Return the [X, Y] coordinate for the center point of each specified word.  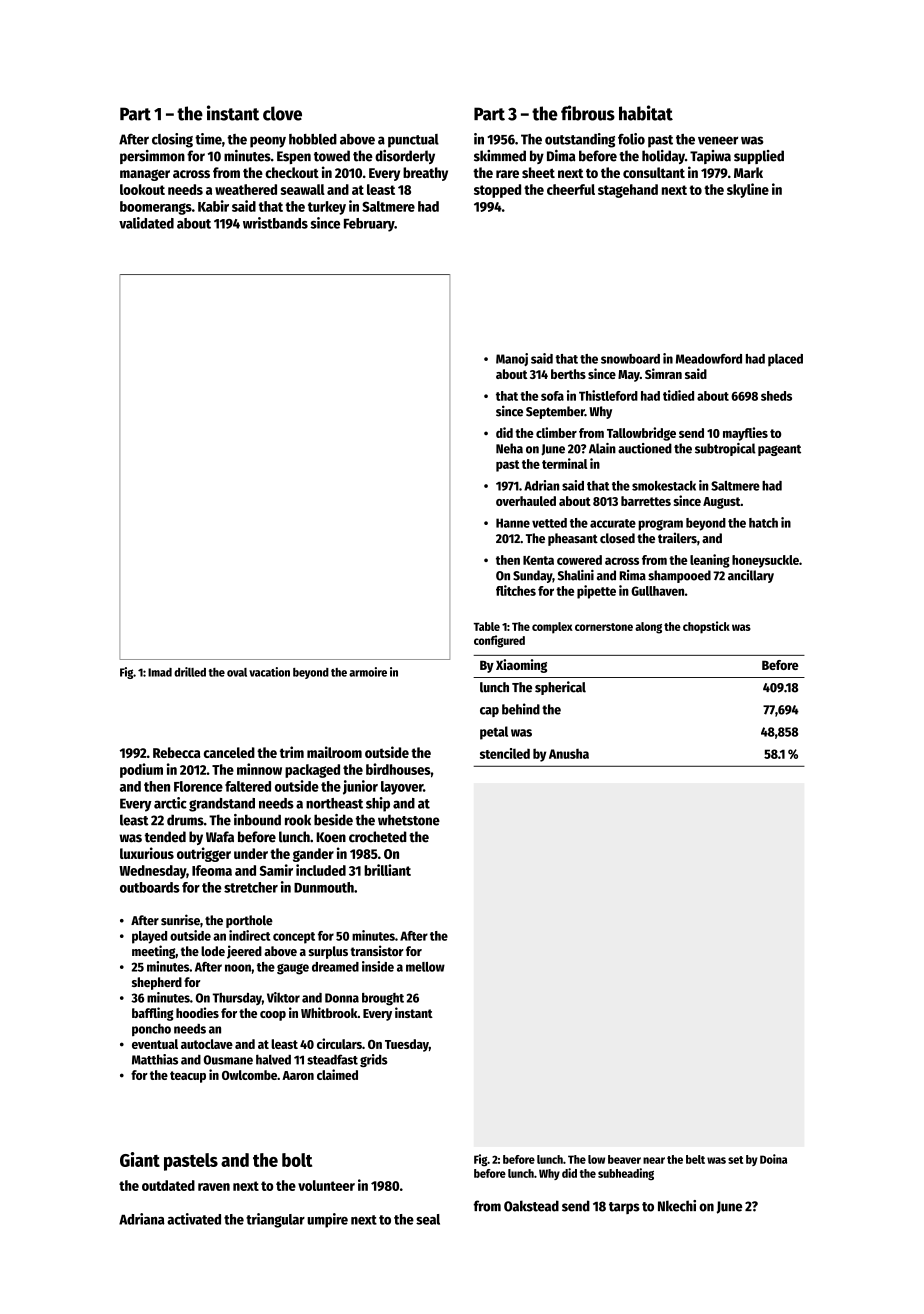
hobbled [313, 139]
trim [292, 752]
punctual [413, 141]
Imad [160, 672]
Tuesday [407, 1045]
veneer [718, 140]
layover [402, 788]
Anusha [569, 754]
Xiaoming [521, 666]
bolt [297, 1160]
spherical [560, 688]
